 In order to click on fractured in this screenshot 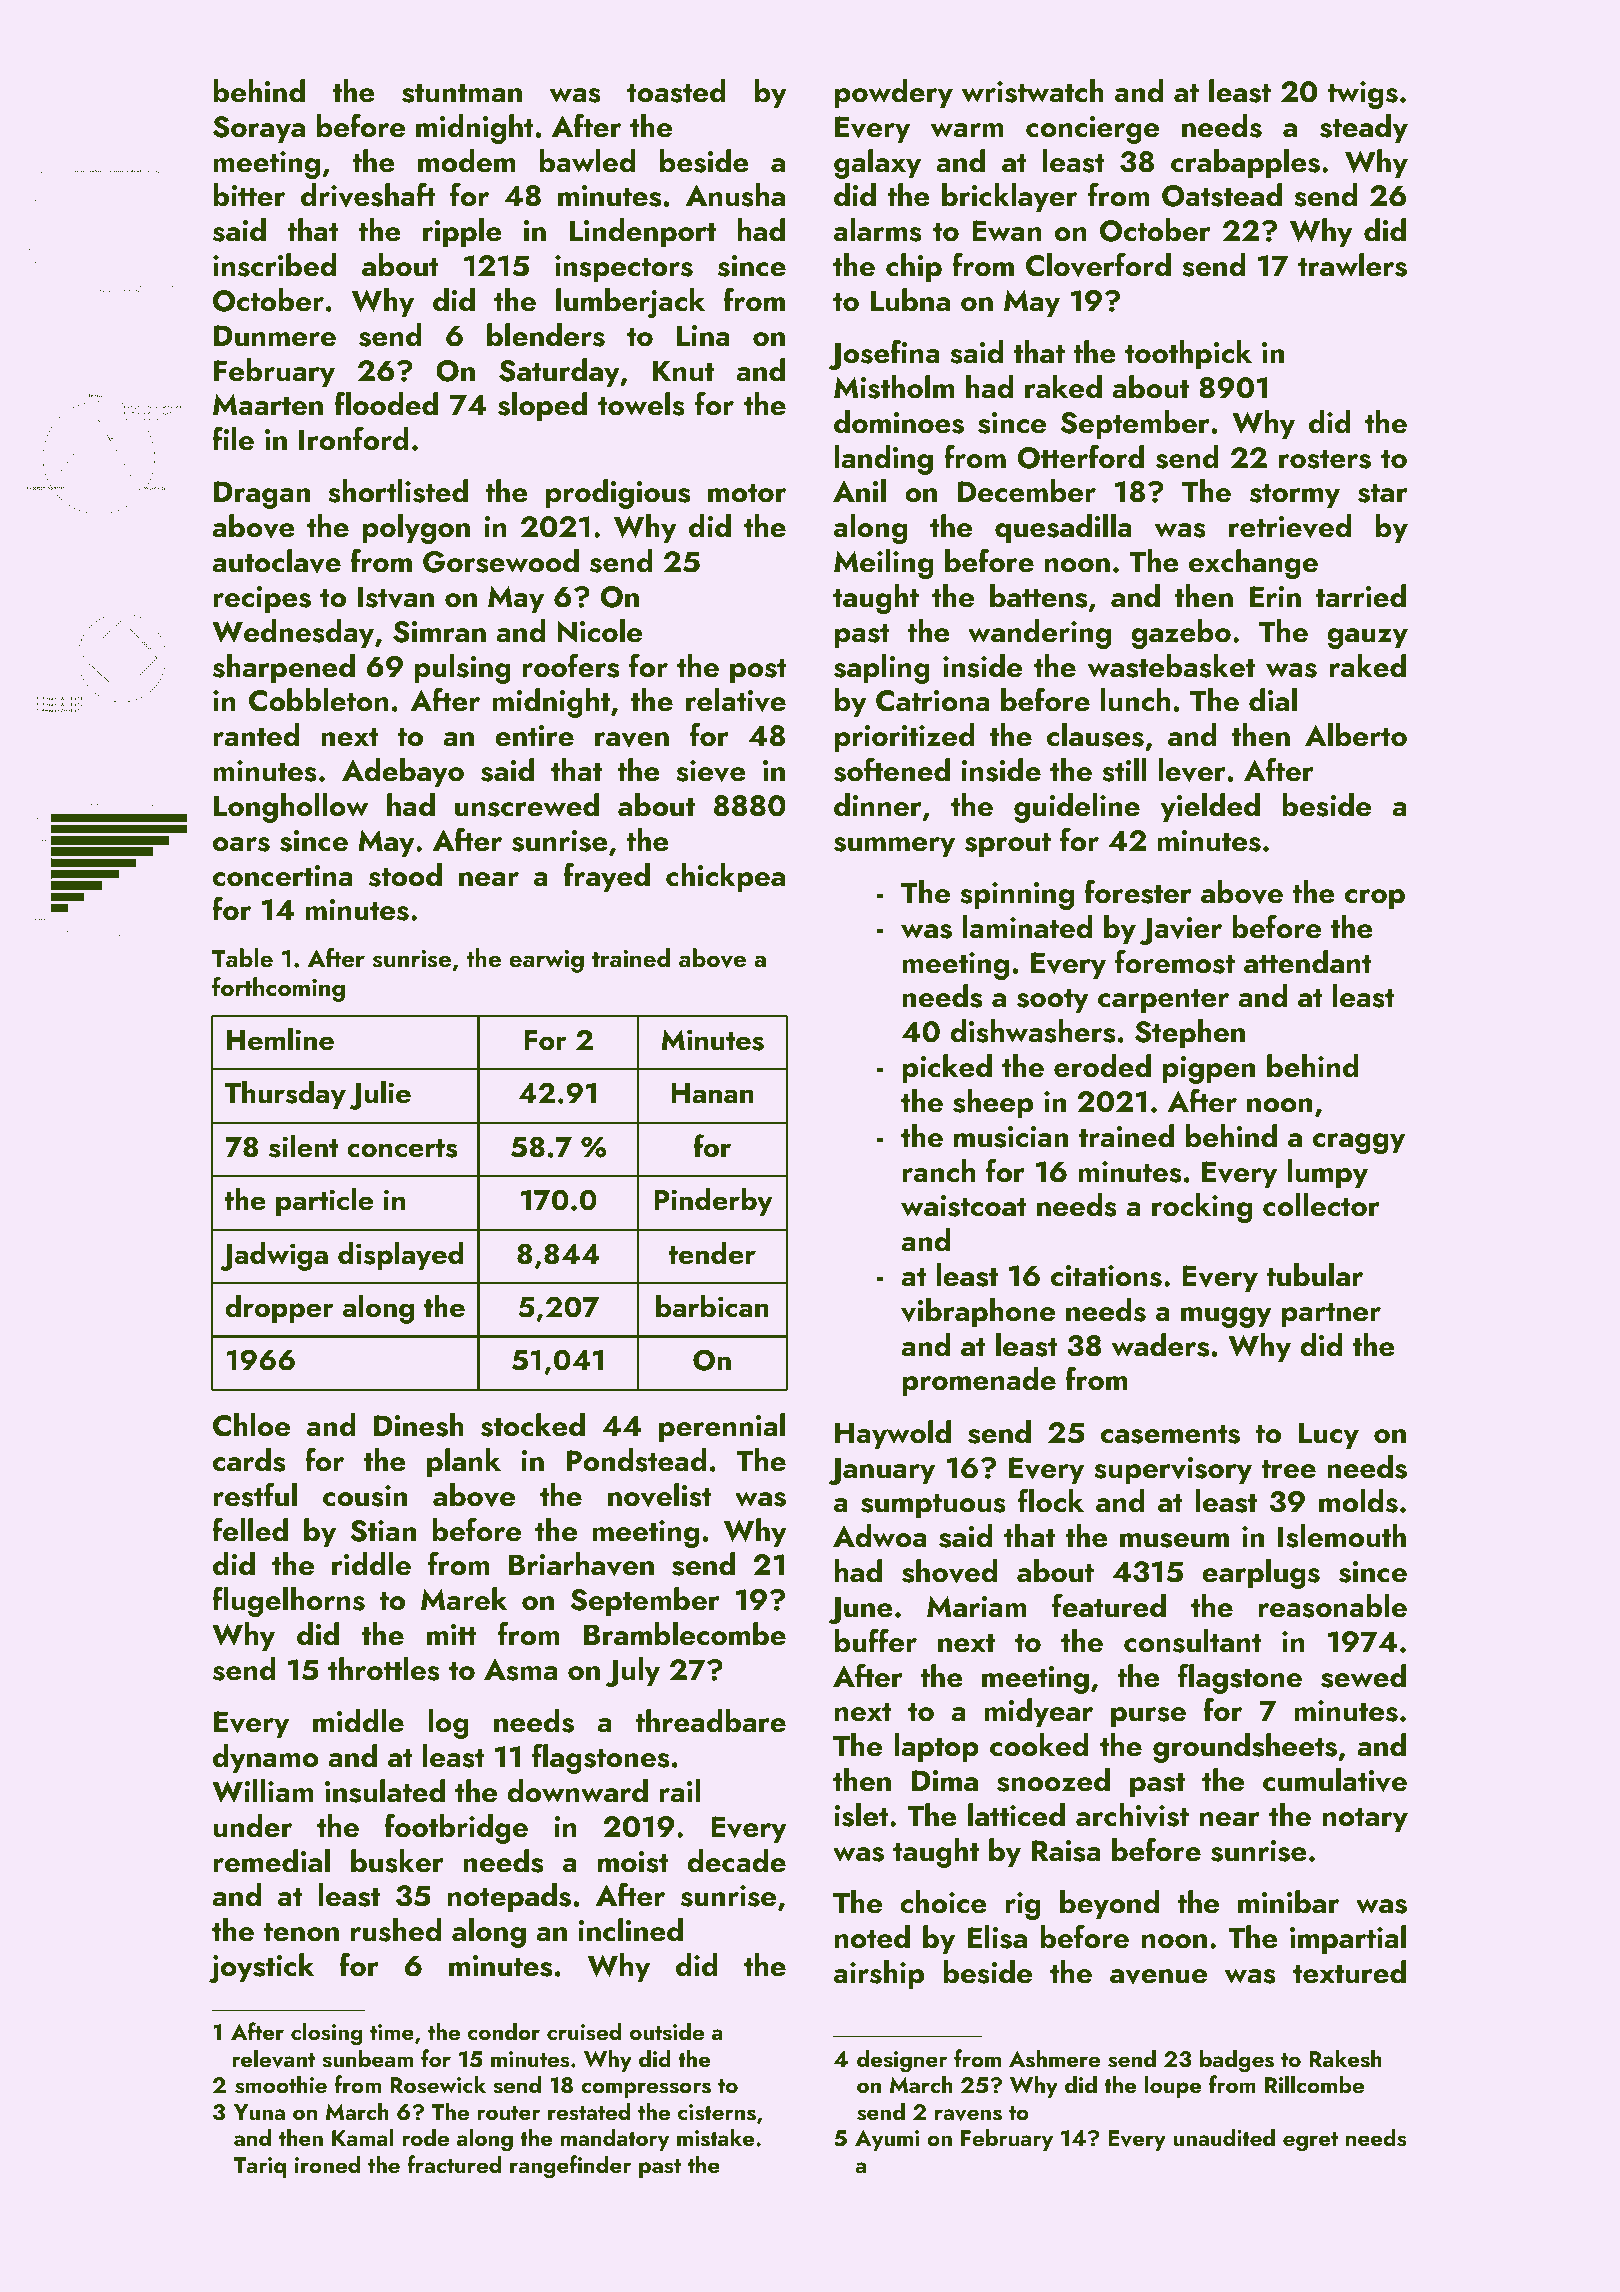, I will do `click(454, 2164)`.
